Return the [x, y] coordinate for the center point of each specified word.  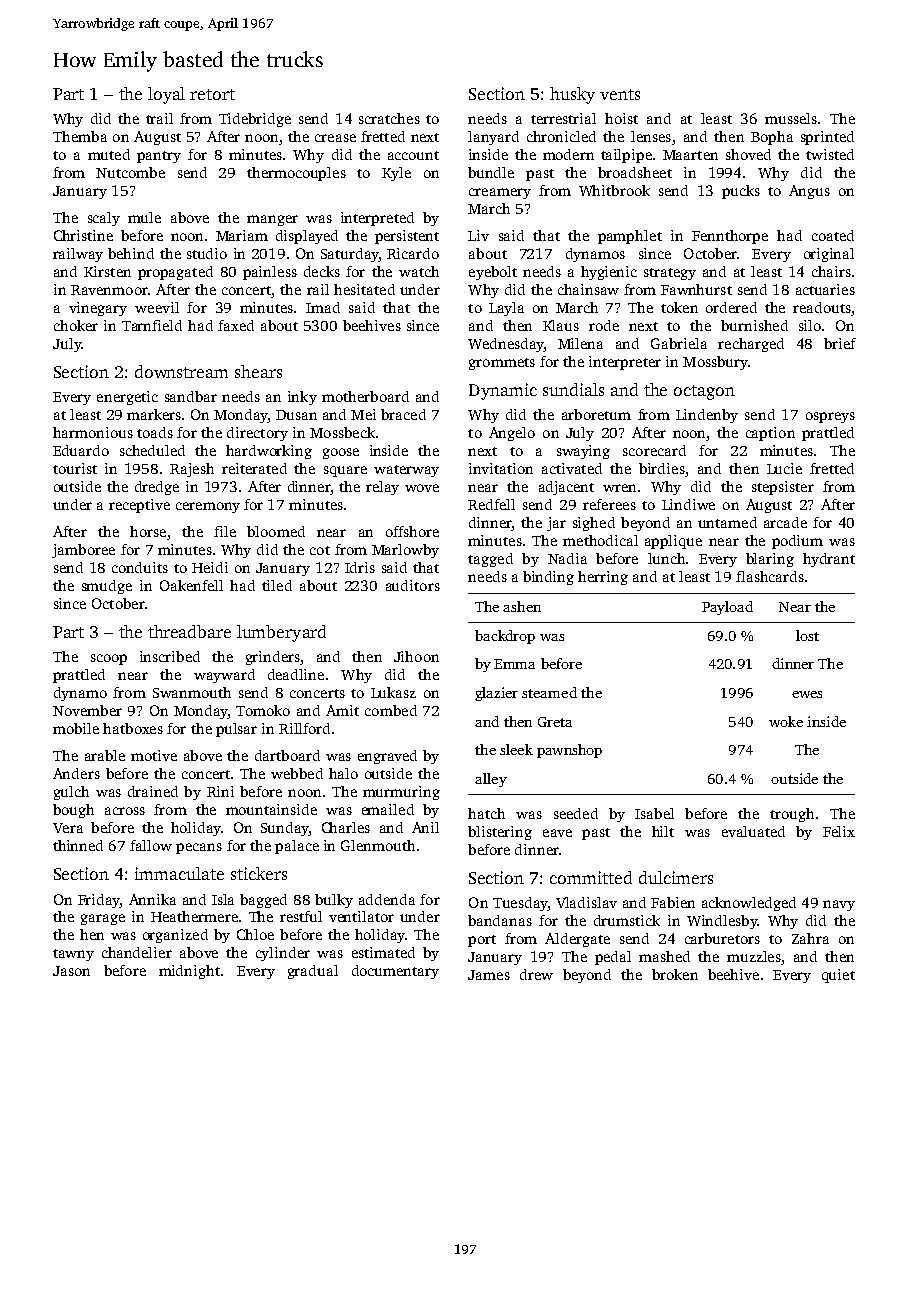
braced [403, 414]
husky [572, 95]
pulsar [236, 730]
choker [76, 325]
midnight [189, 972]
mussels [791, 118]
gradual [313, 972]
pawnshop [569, 751]
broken [675, 974]
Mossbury [715, 363]
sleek [516, 749]
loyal [166, 95]
